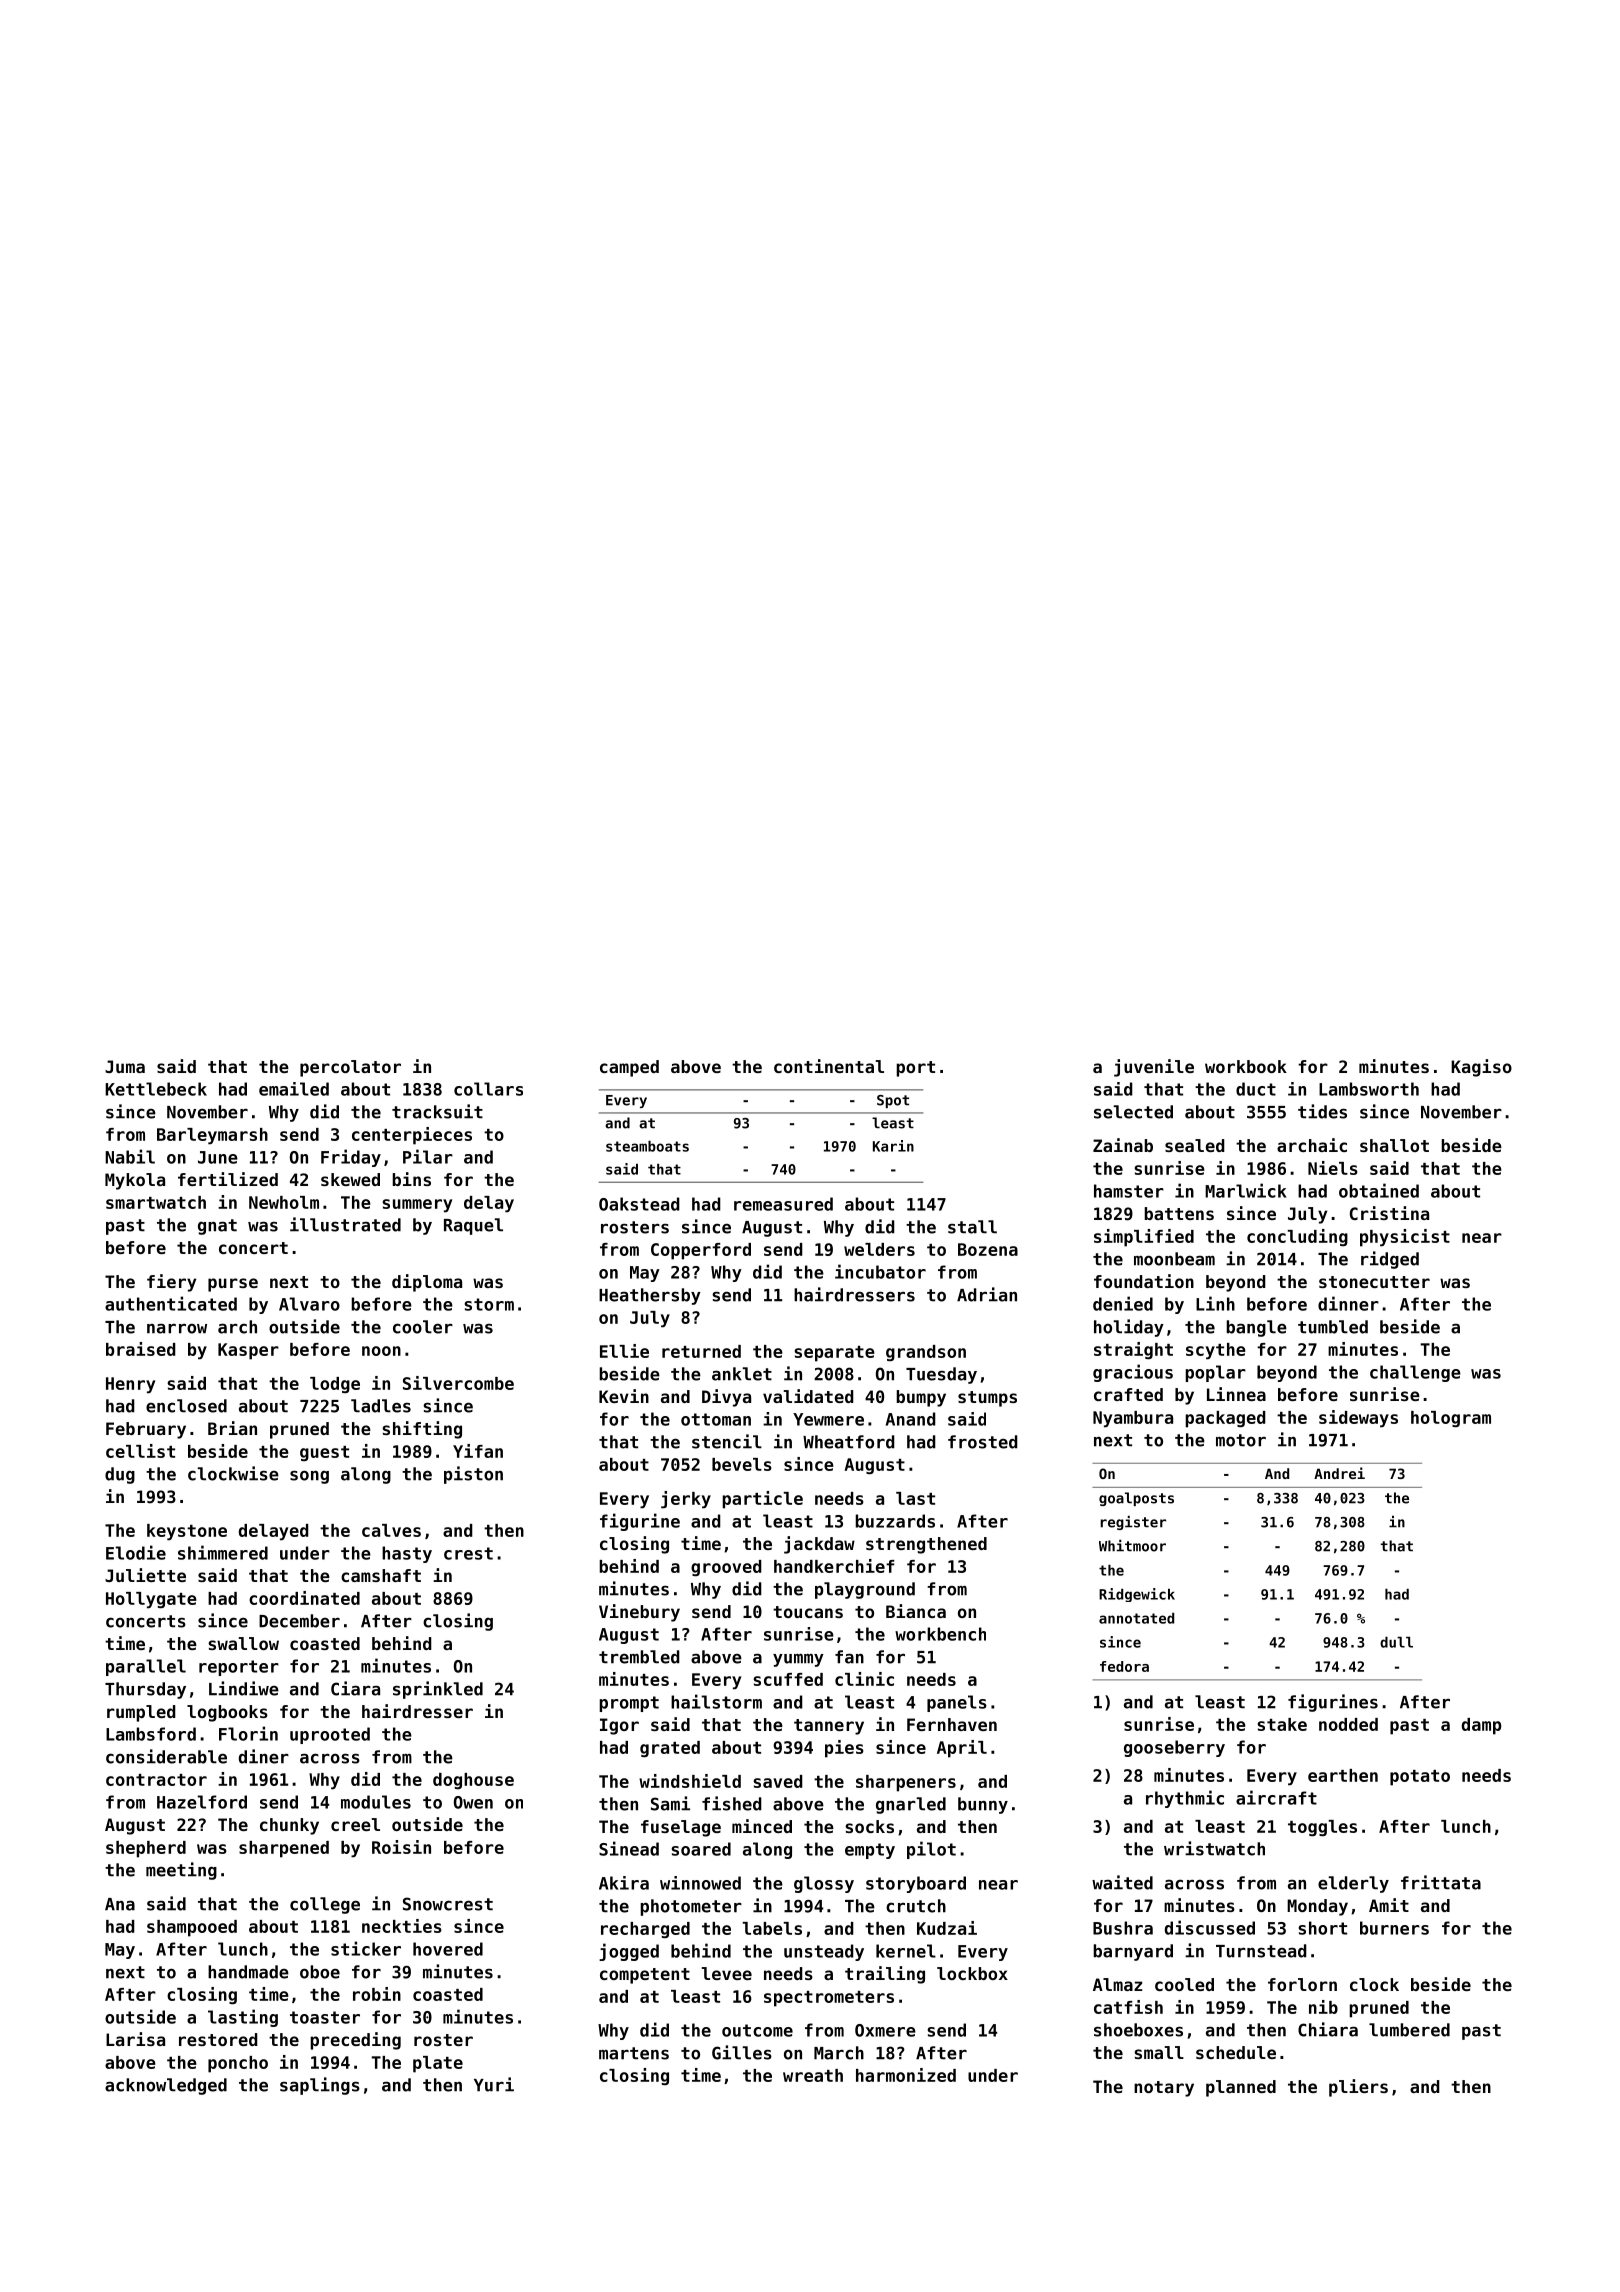 The image size is (1620, 2292). What do you see at coordinates (494, 2084) in the screenshot?
I see `Yuri` at bounding box center [494, 2084].
